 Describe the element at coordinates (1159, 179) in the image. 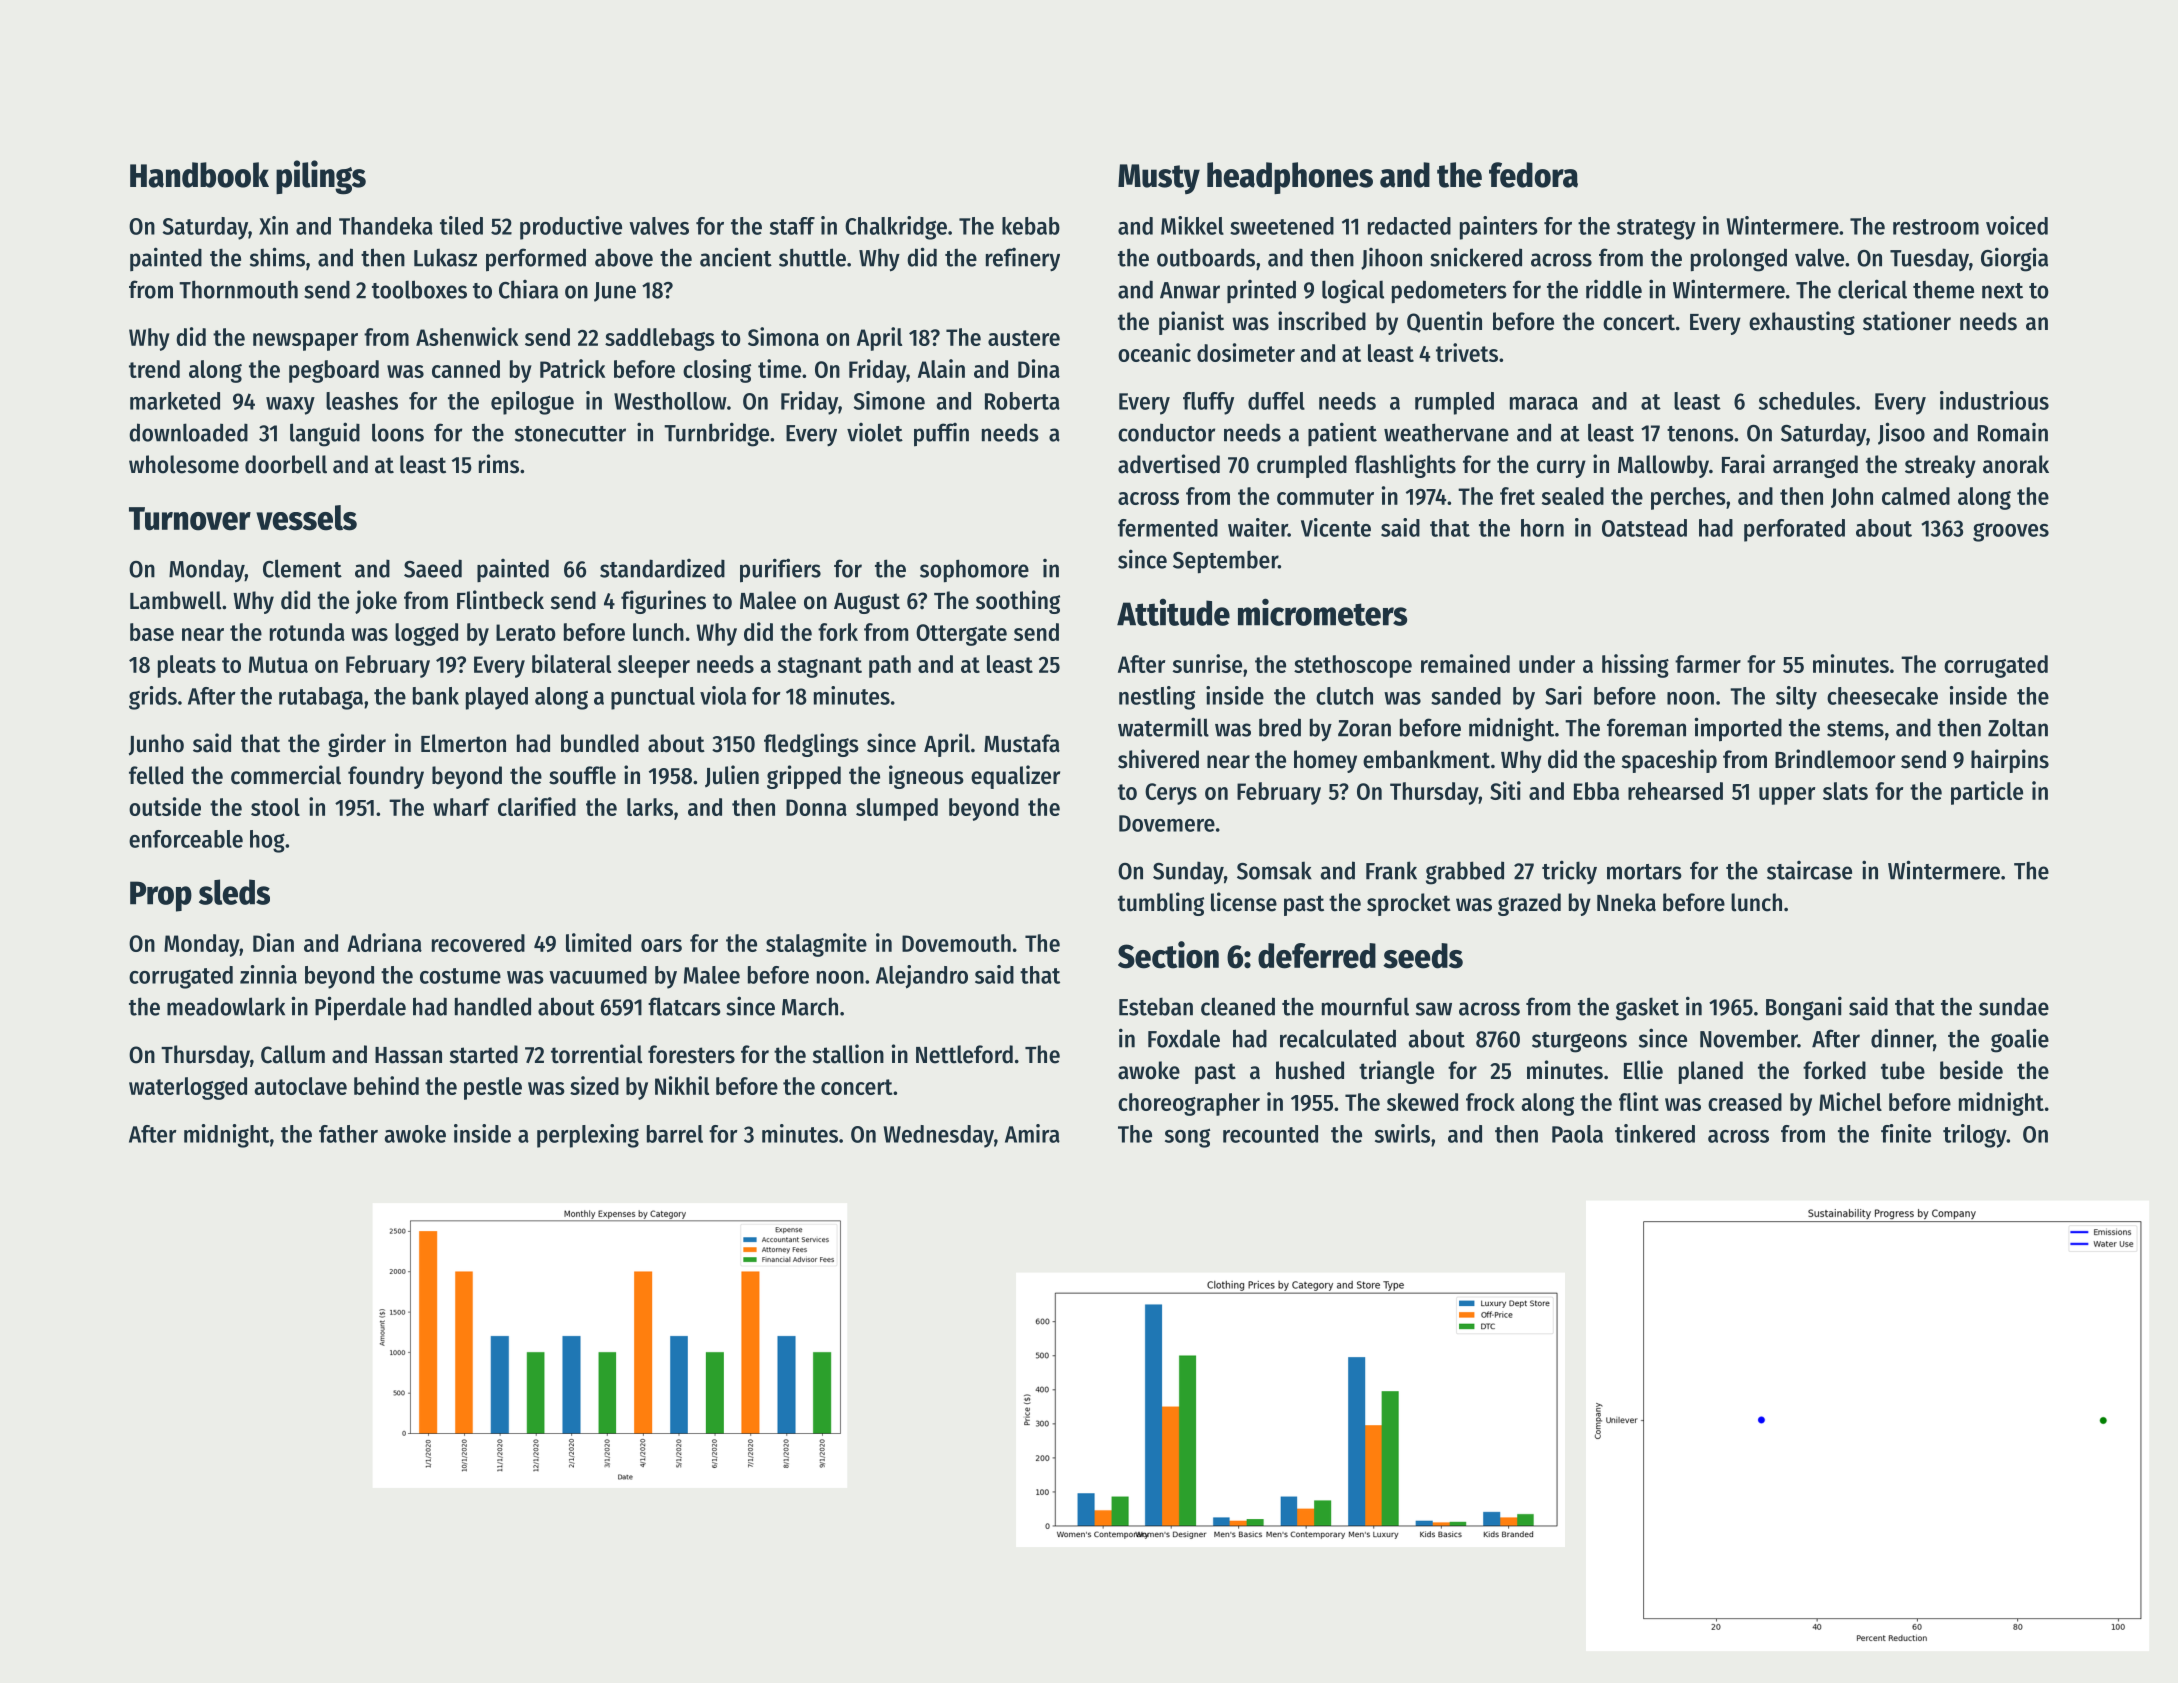

I see `Musty` at that location.
